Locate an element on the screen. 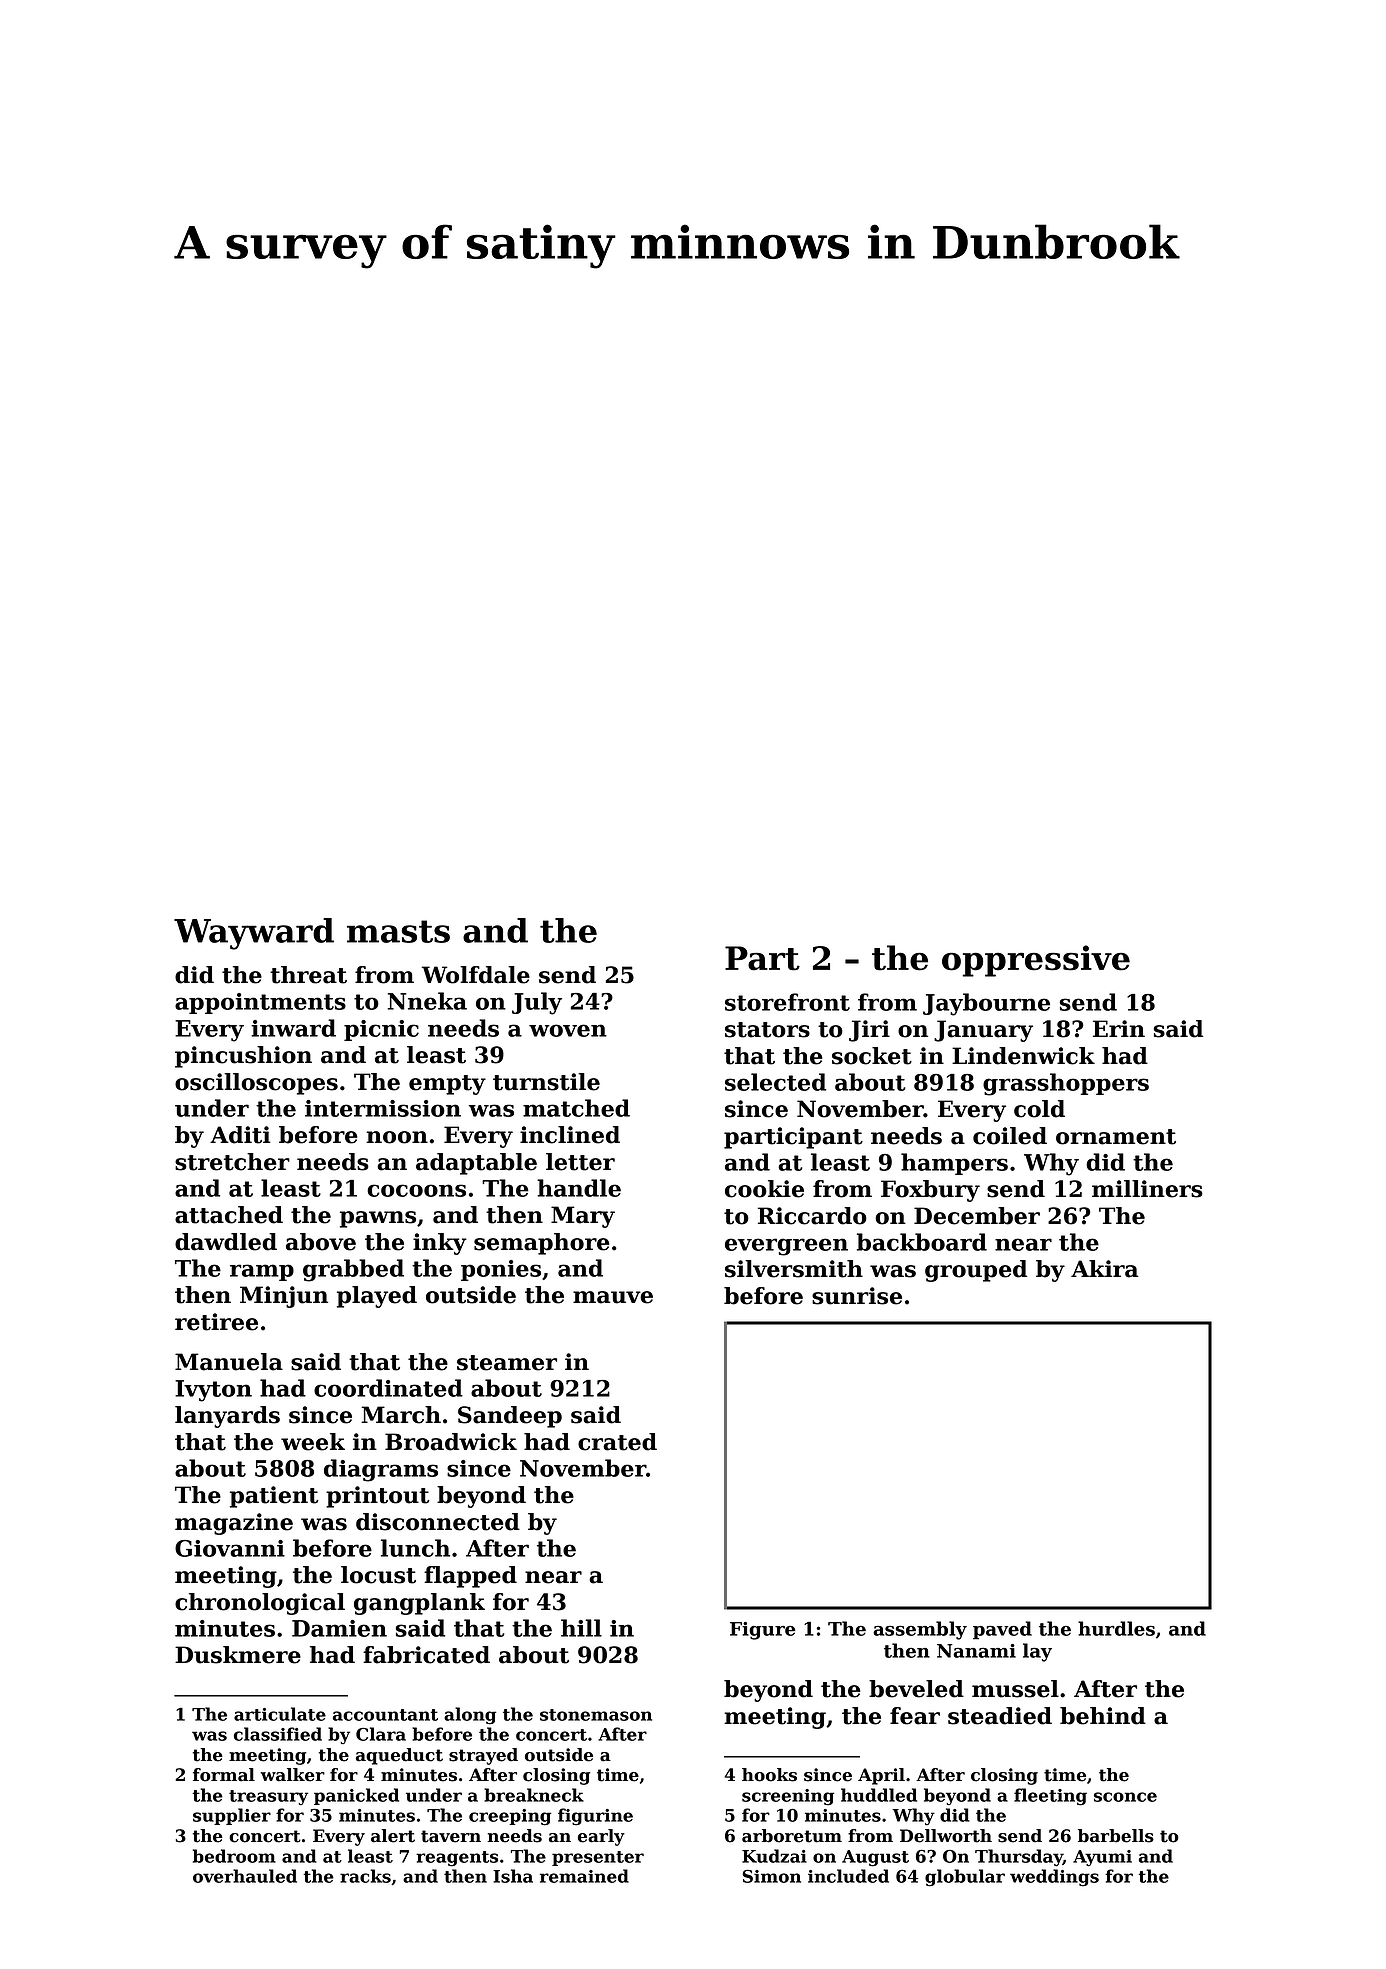 This screenshot has height=1969, width=1386. Wayward is located at coordinates (254, 934).
